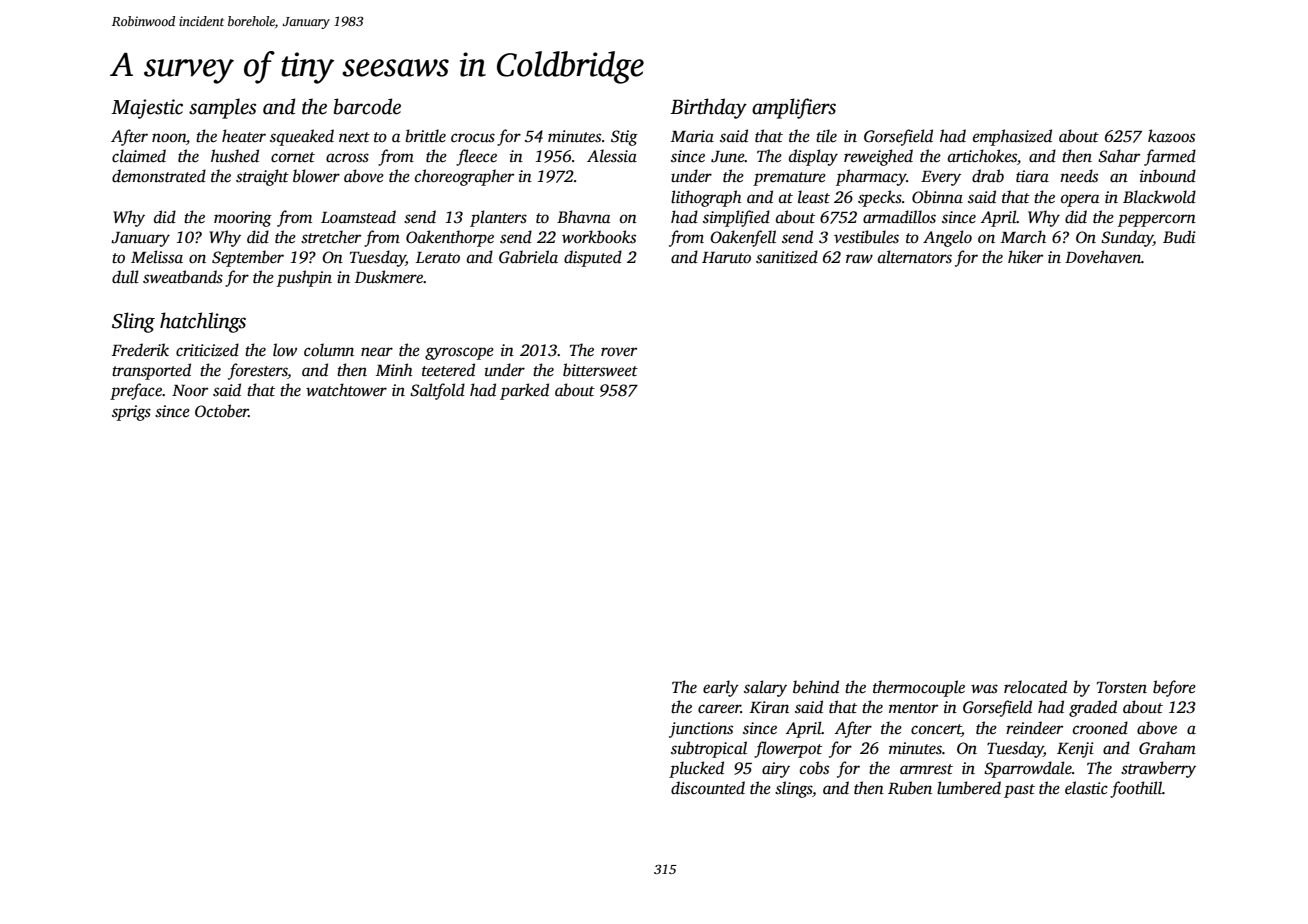 This screenshot has height=924, width=1308. What do you see at coordinates (1136, 789) in the screenshot?
I see `foothill` at bounding box center [1136, 789].
